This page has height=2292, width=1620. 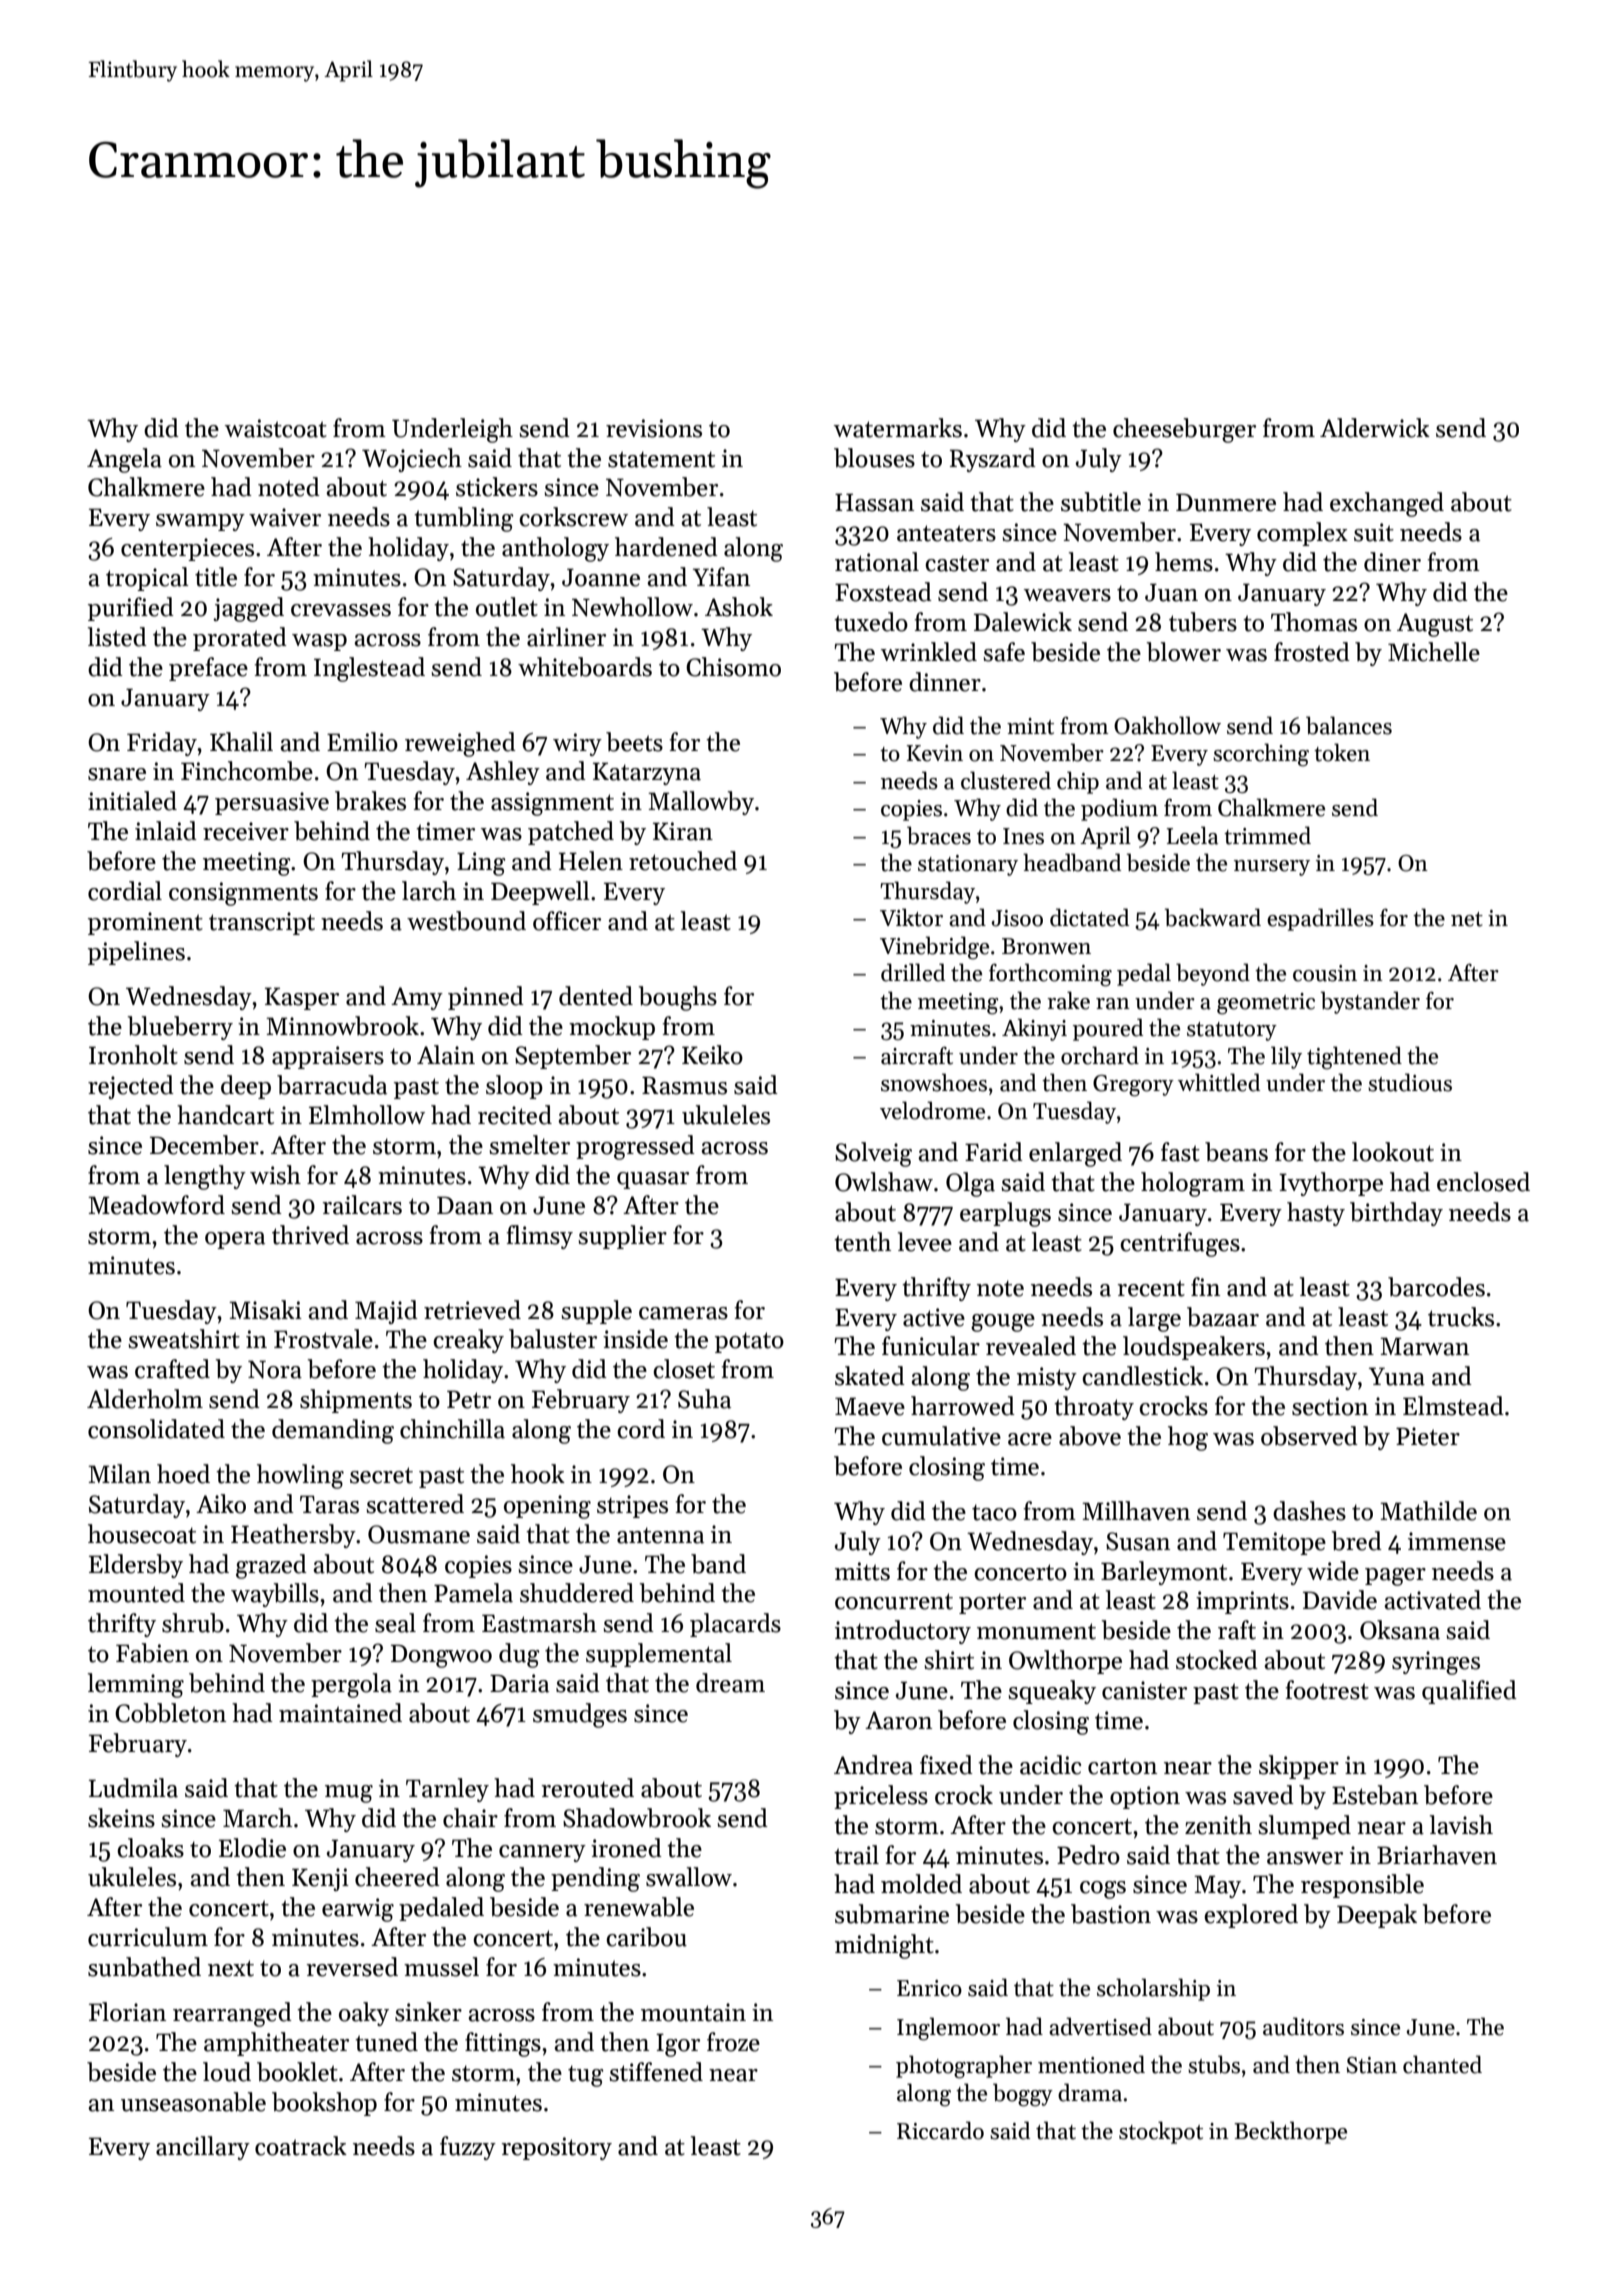 What do you see at coordinates (898, 428) in the page?
I see `watermarks` at bounding box center [898, 428].
